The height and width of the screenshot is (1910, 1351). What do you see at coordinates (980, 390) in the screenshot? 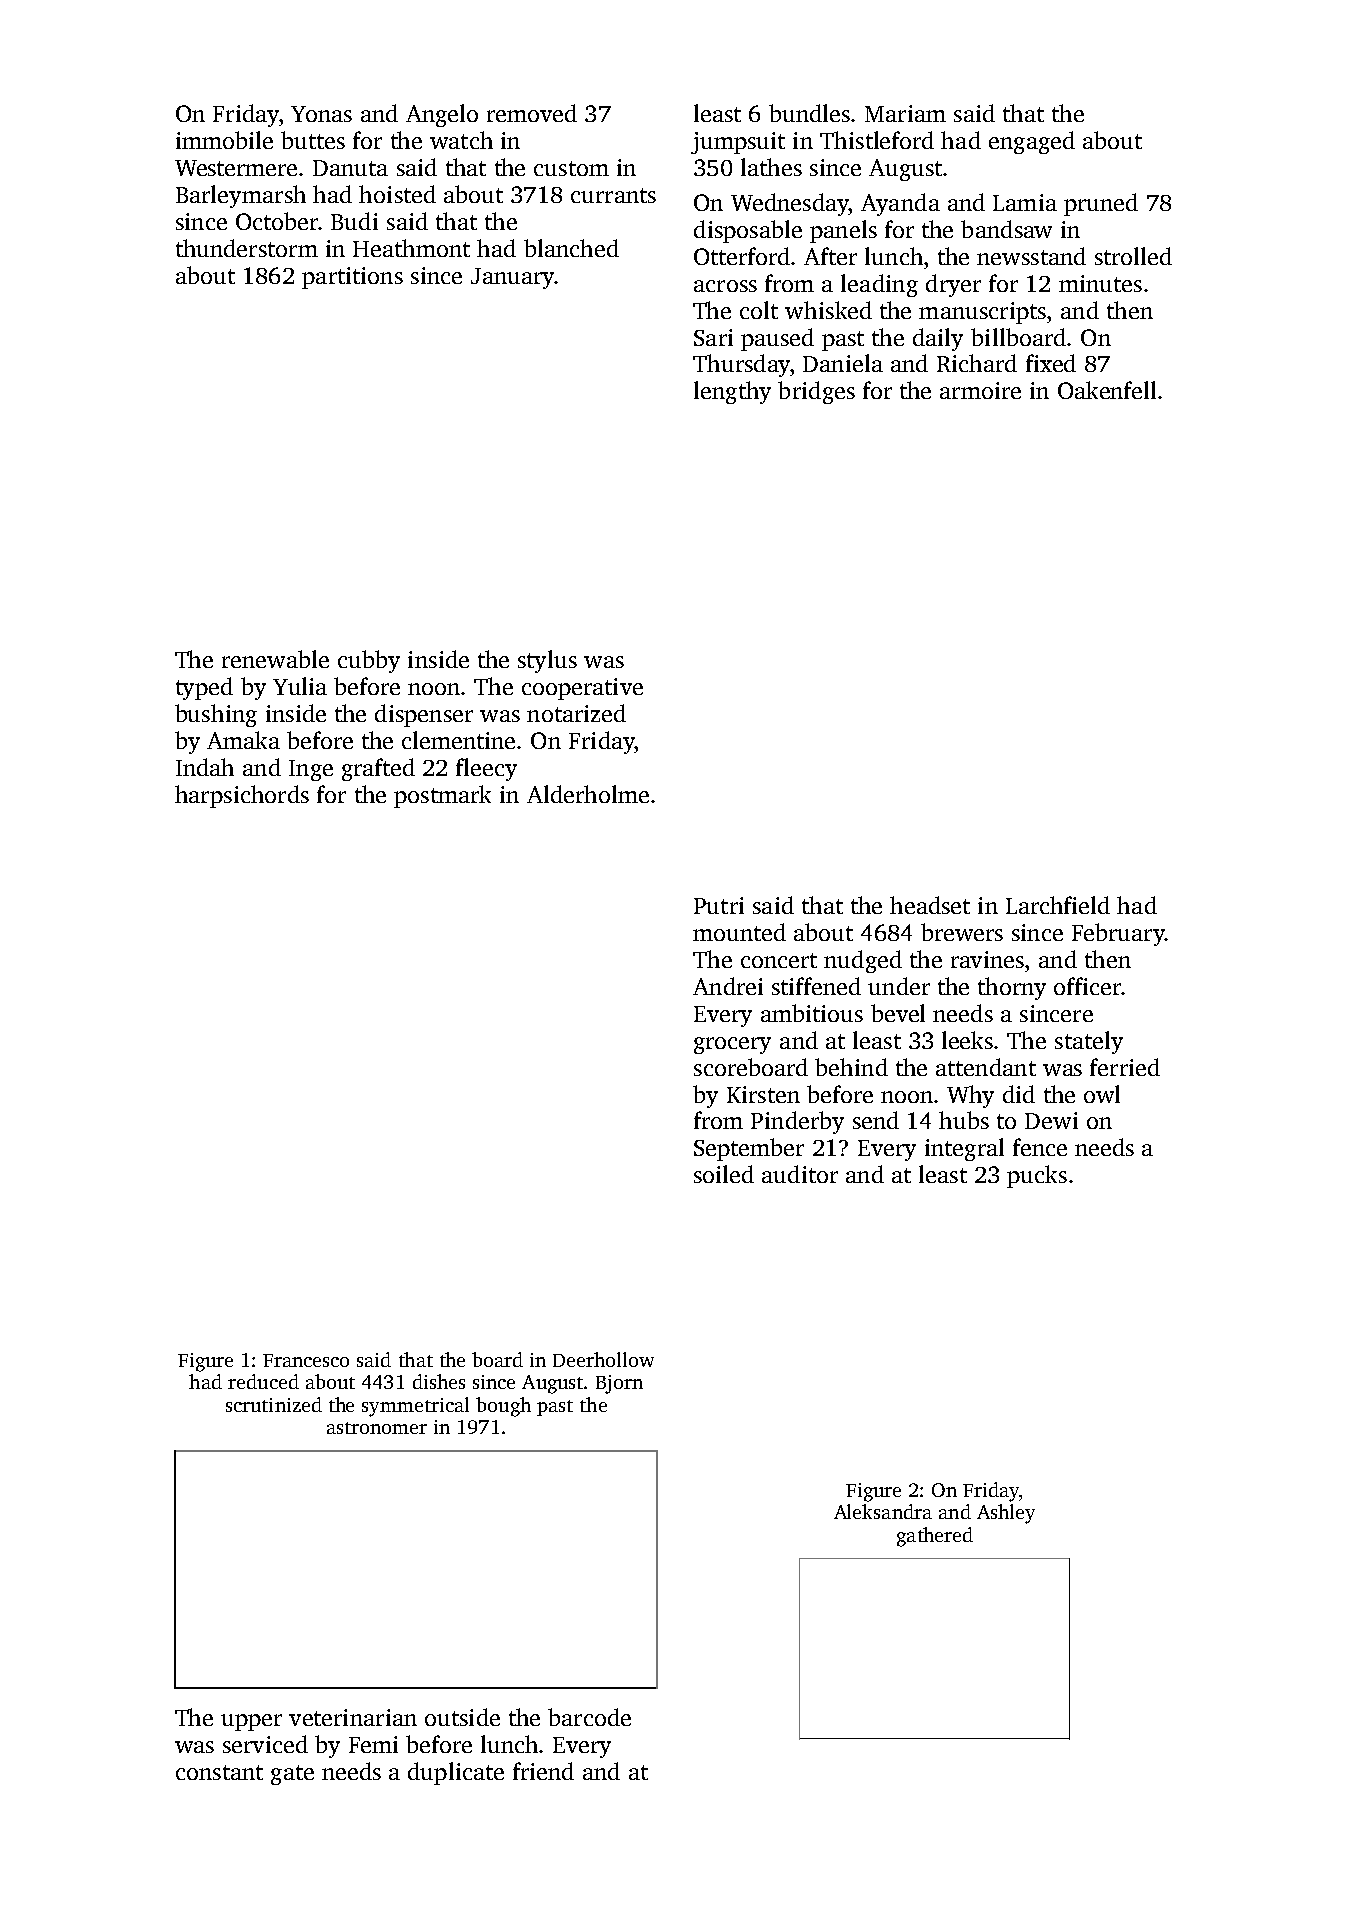
I see `armoire` at bounding box center [980, 390].
